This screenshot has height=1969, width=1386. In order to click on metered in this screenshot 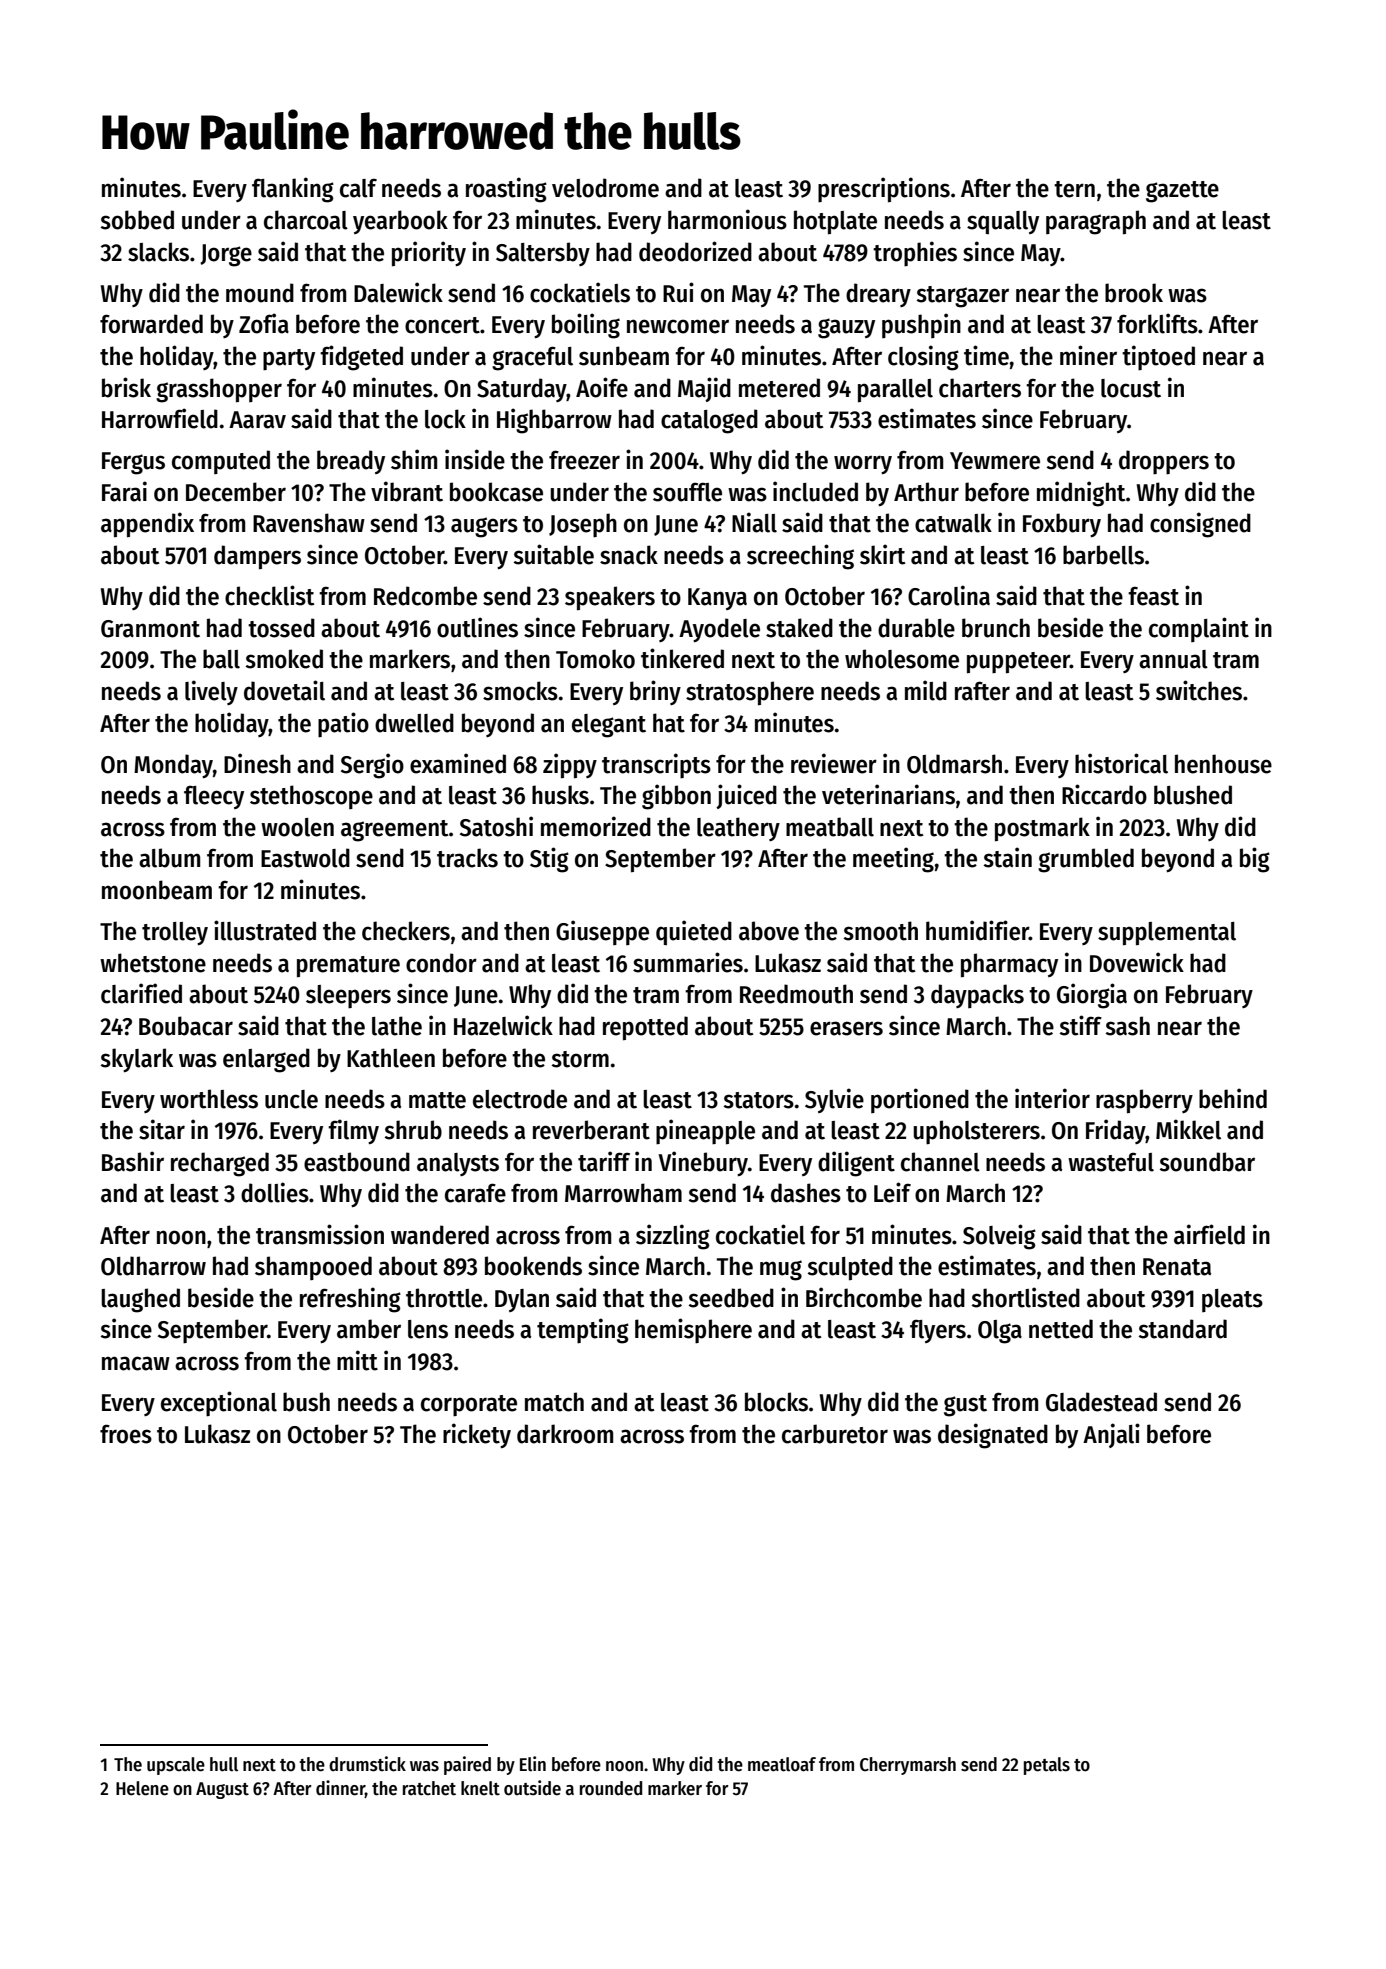, I will do `click(779, 388)`.
